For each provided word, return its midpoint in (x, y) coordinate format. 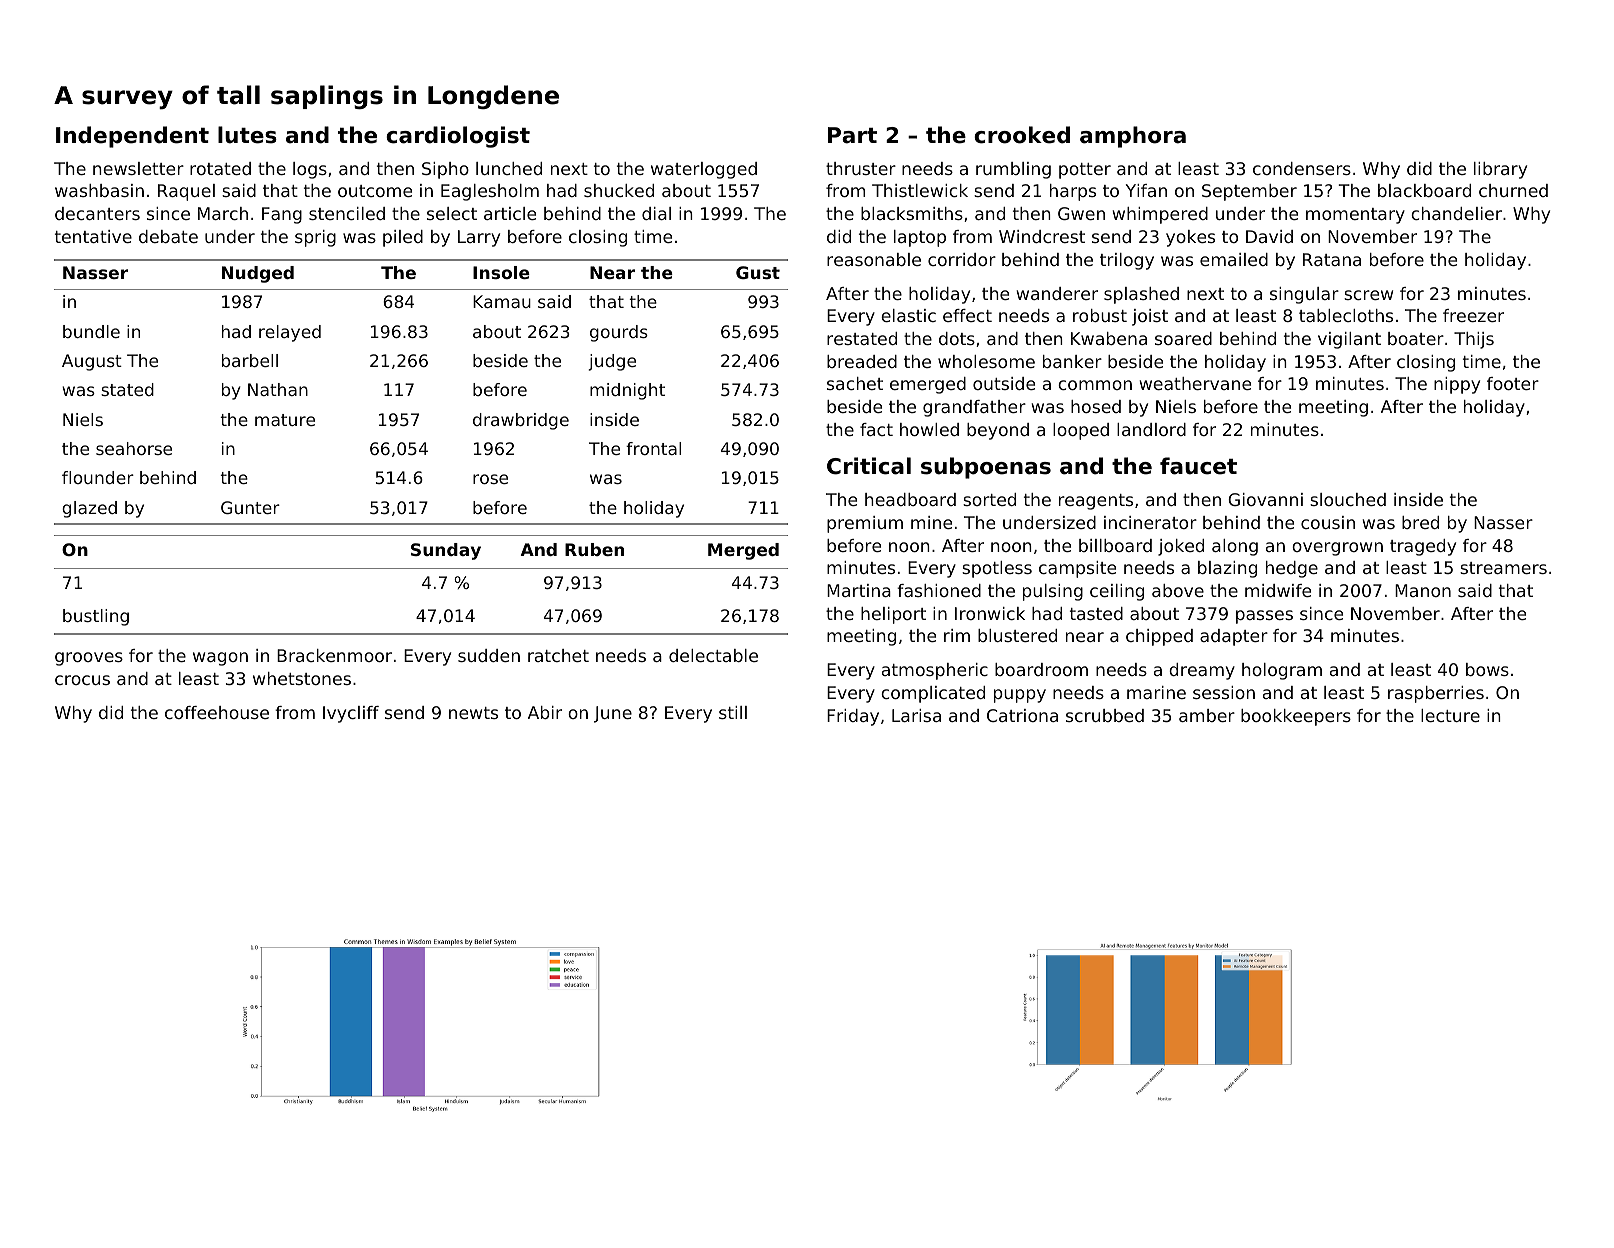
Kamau (502, 301)
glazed (89, 509)
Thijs (1474, 340)
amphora (1133, 137)
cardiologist (458, 137)
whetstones (302, 678)
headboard (910, 499)
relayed (290, 333)
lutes (247, 135)
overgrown (1337, 549)
